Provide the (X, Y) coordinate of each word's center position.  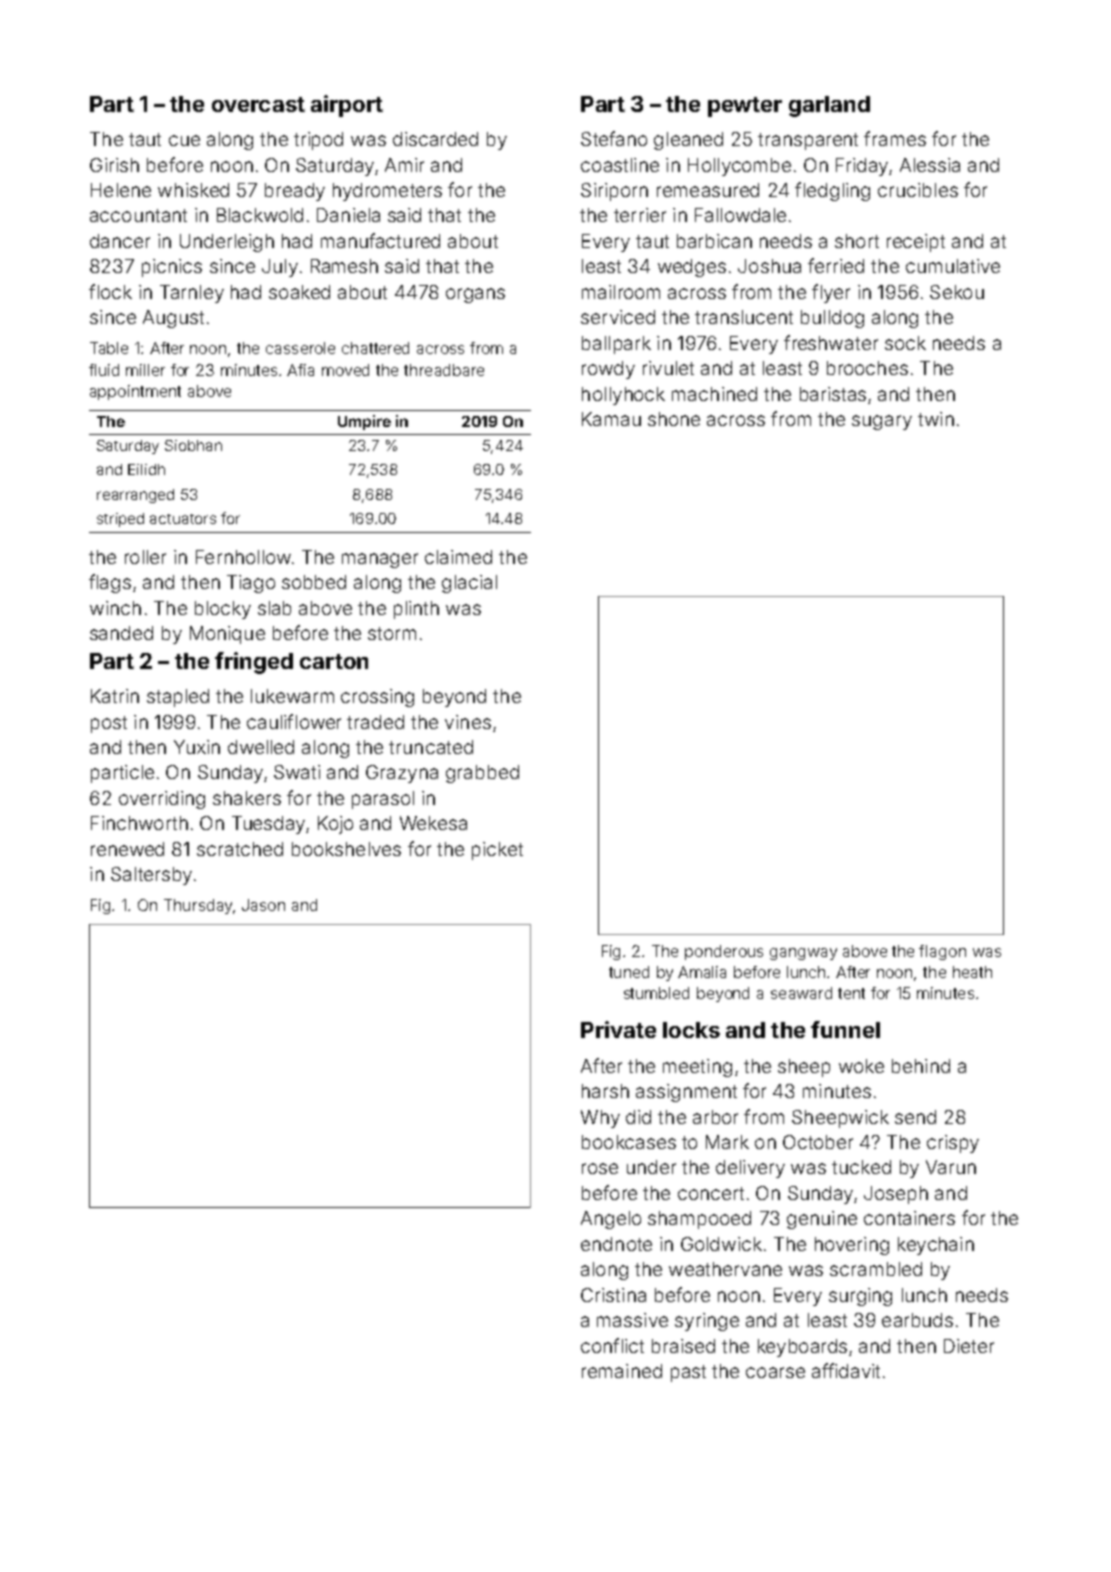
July (280, 268)
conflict (612, 1345)
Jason (263, 905)
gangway (803, 954)
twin (936, 419)
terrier (640, 215)
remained (622, 1371)
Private (618, 1029)
